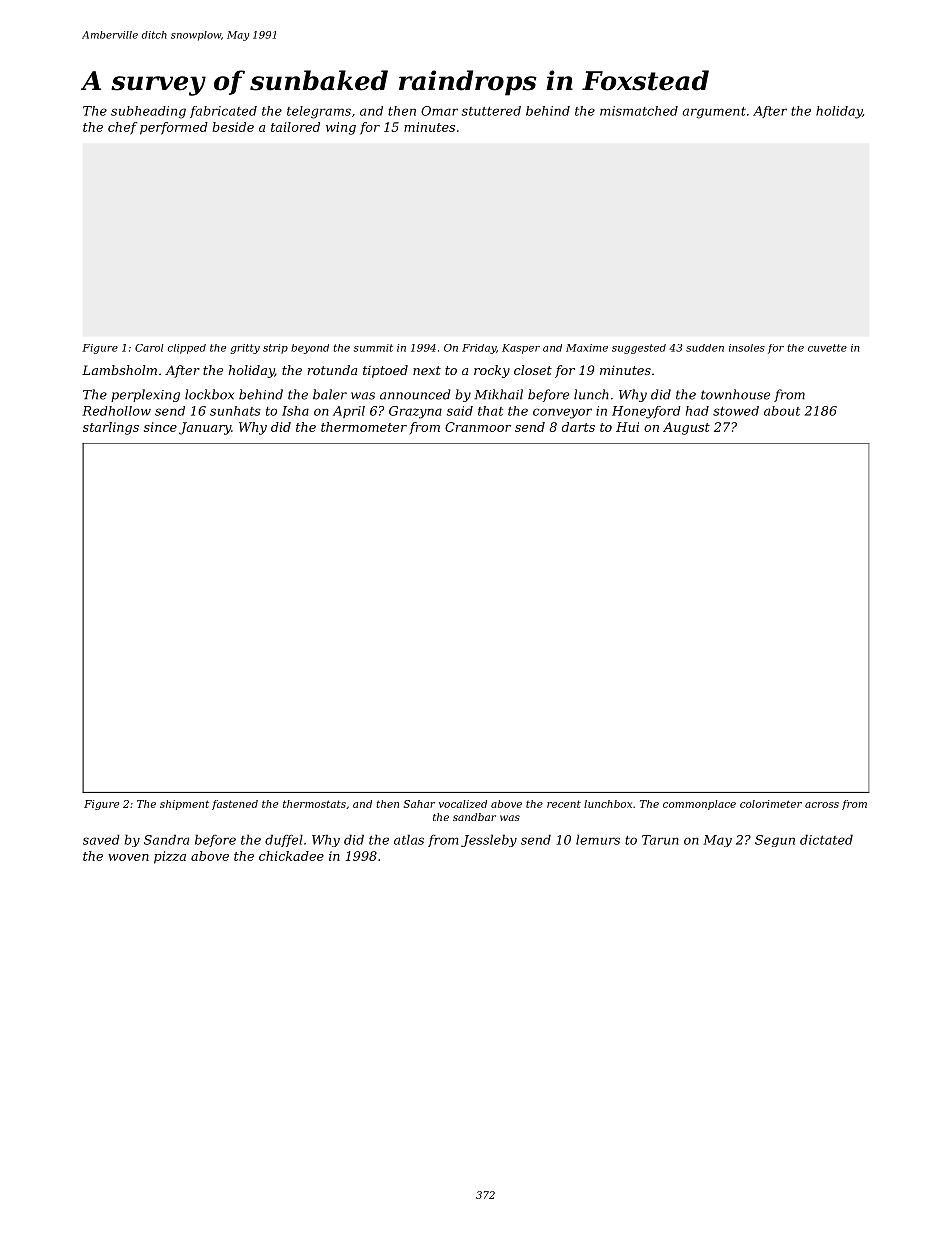  Describe the element at coordinates (562, 413) in the screenshot. I see `conveyor` at that location.
